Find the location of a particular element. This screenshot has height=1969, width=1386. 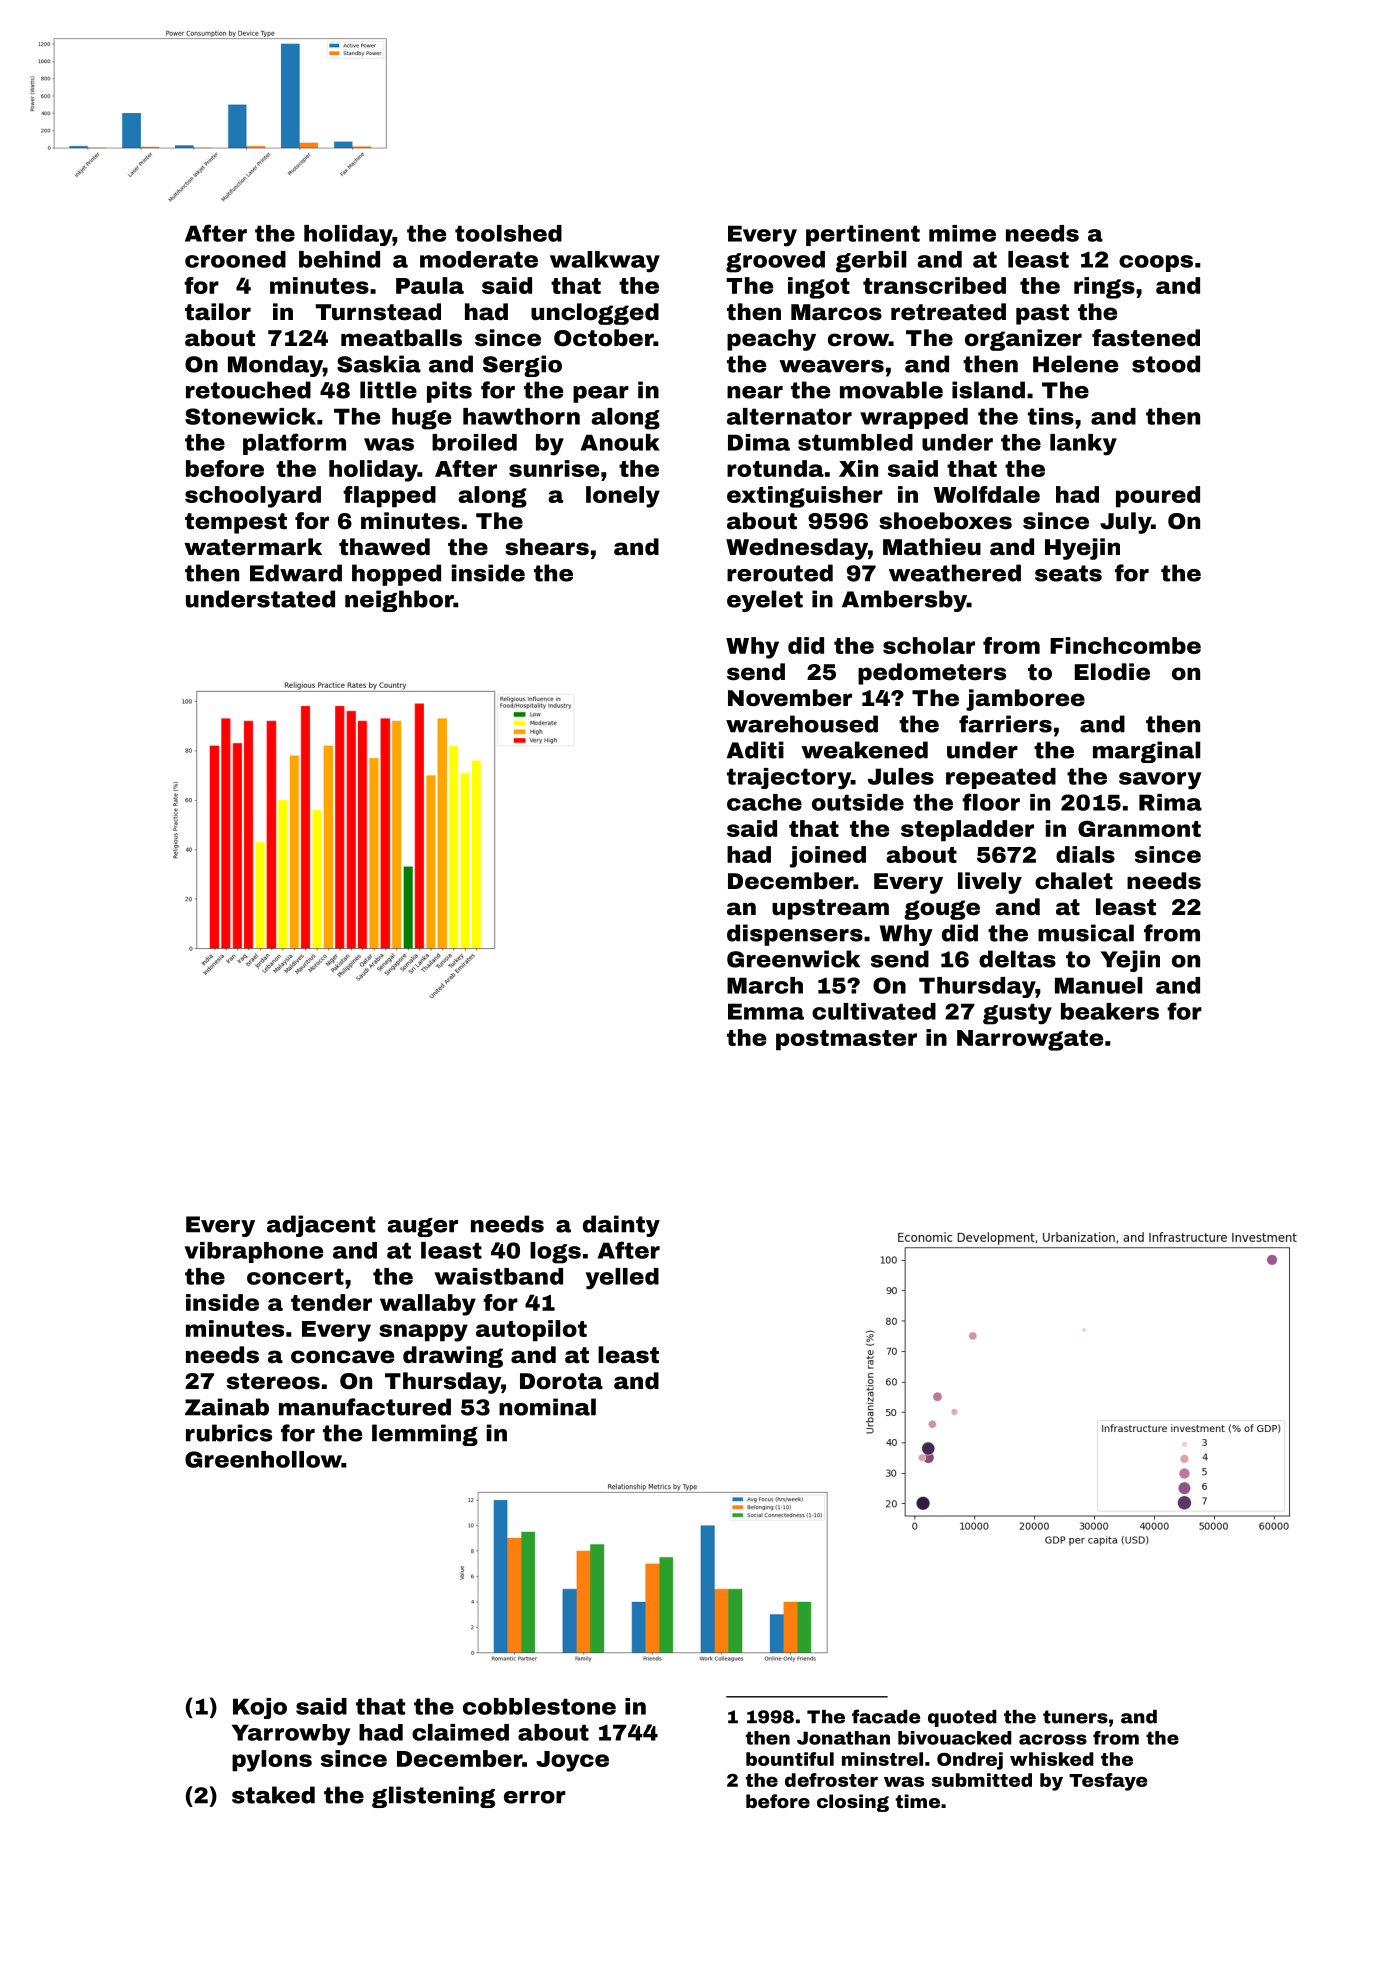

Narrowgate is located at coordinates (1030, 1040).
